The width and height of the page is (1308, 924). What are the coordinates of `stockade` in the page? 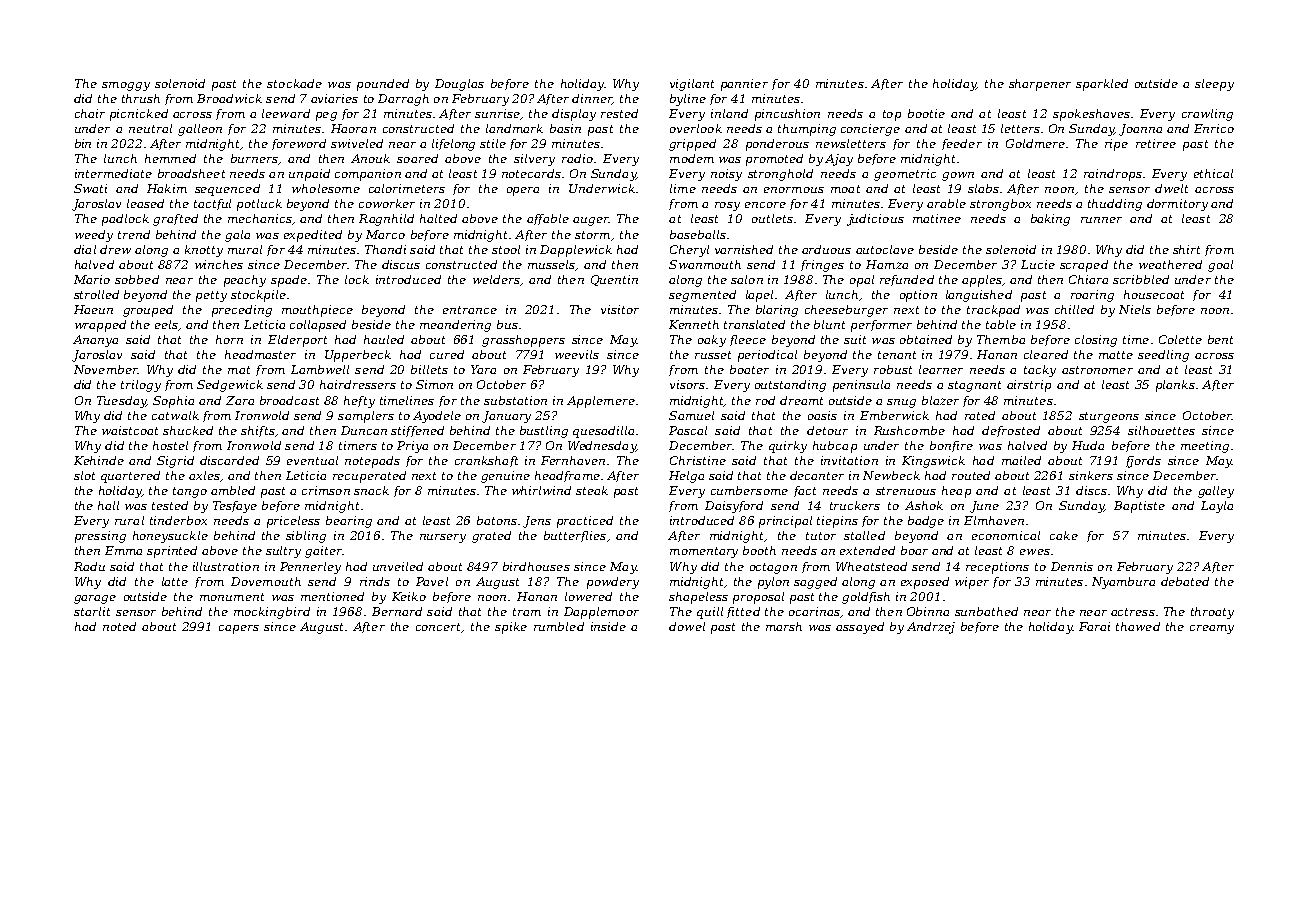 It's located at (294, 83).
